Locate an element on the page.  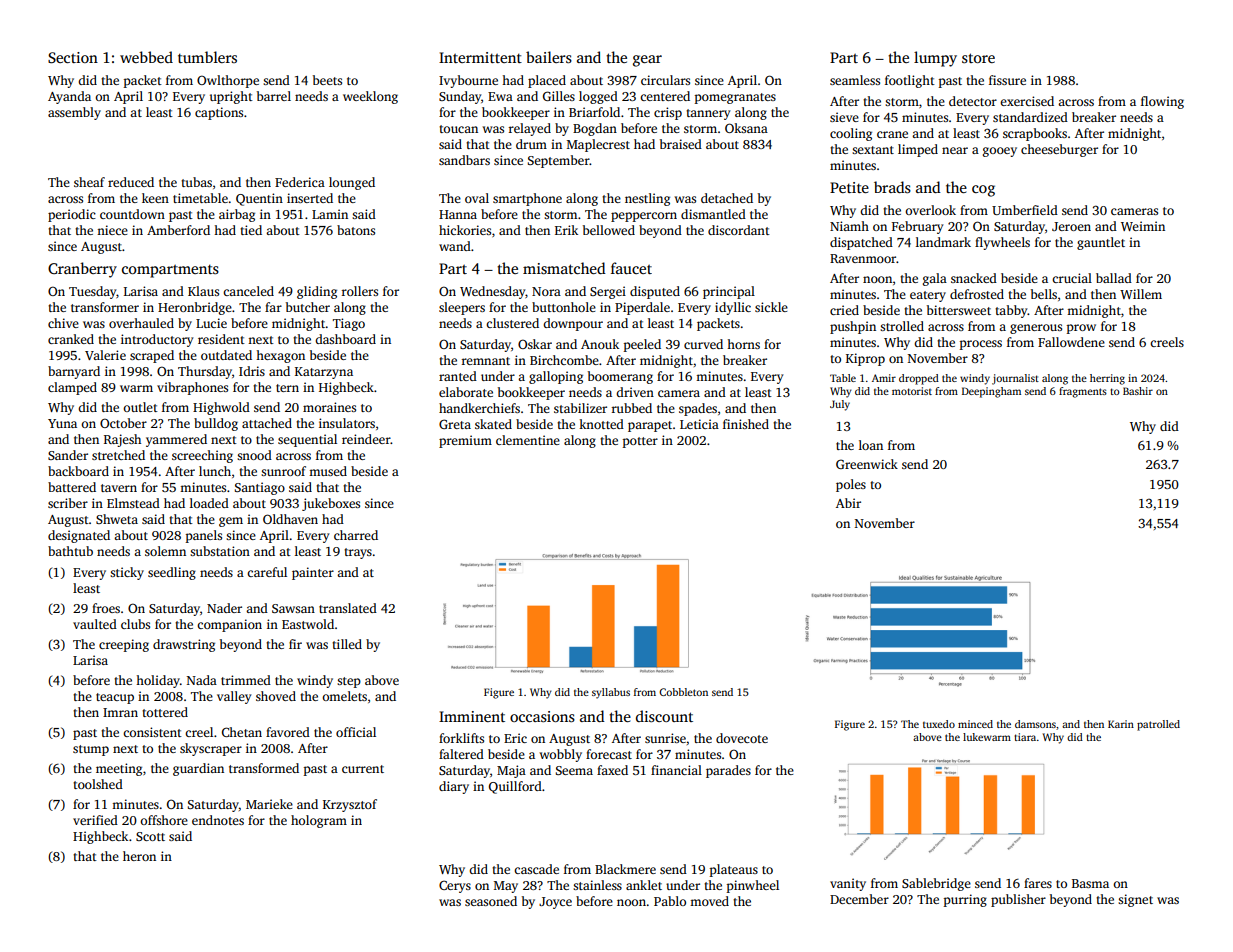
faxed is located at coordinates (612, 770).
